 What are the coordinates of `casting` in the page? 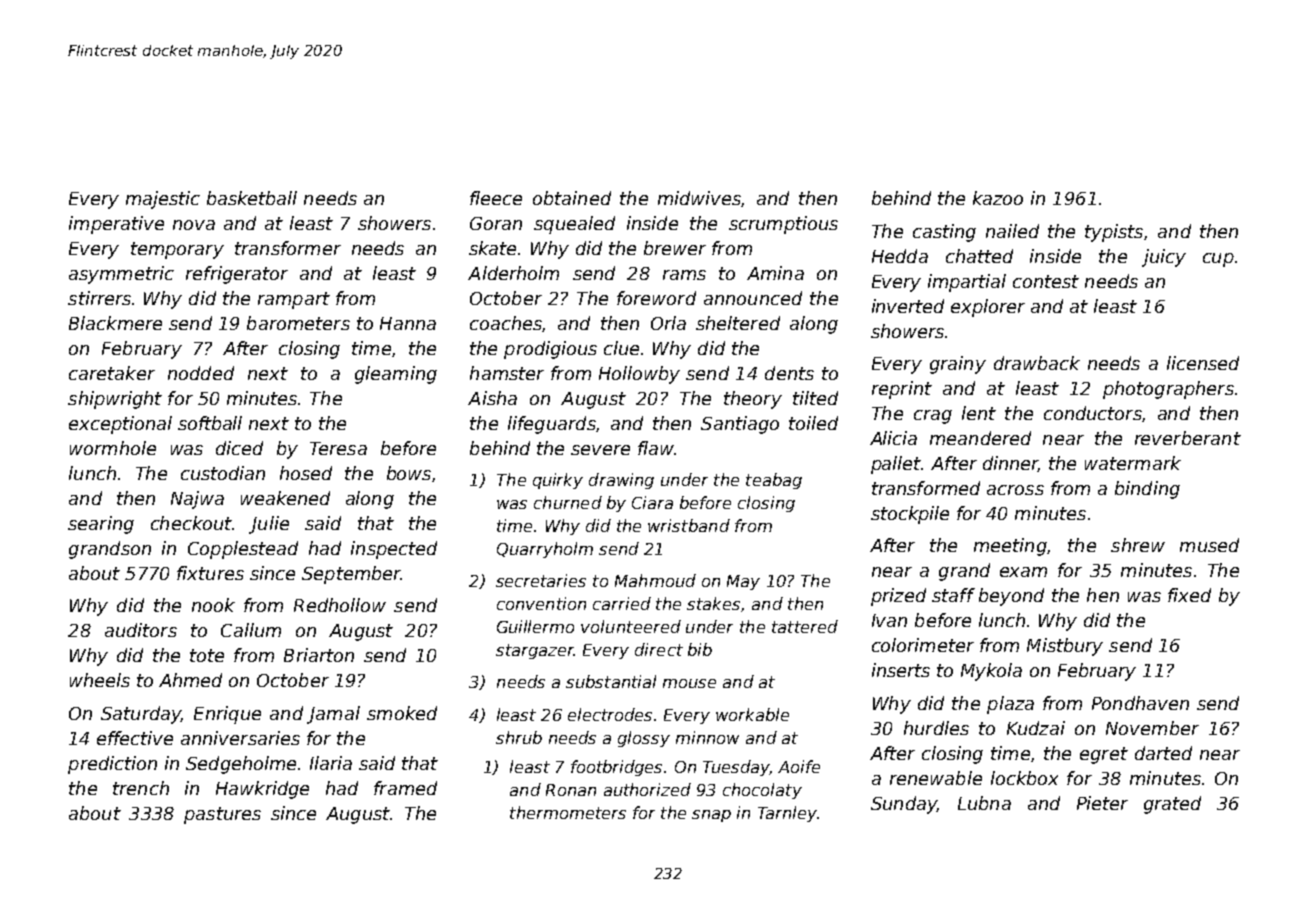 It's located at (944, 233).
